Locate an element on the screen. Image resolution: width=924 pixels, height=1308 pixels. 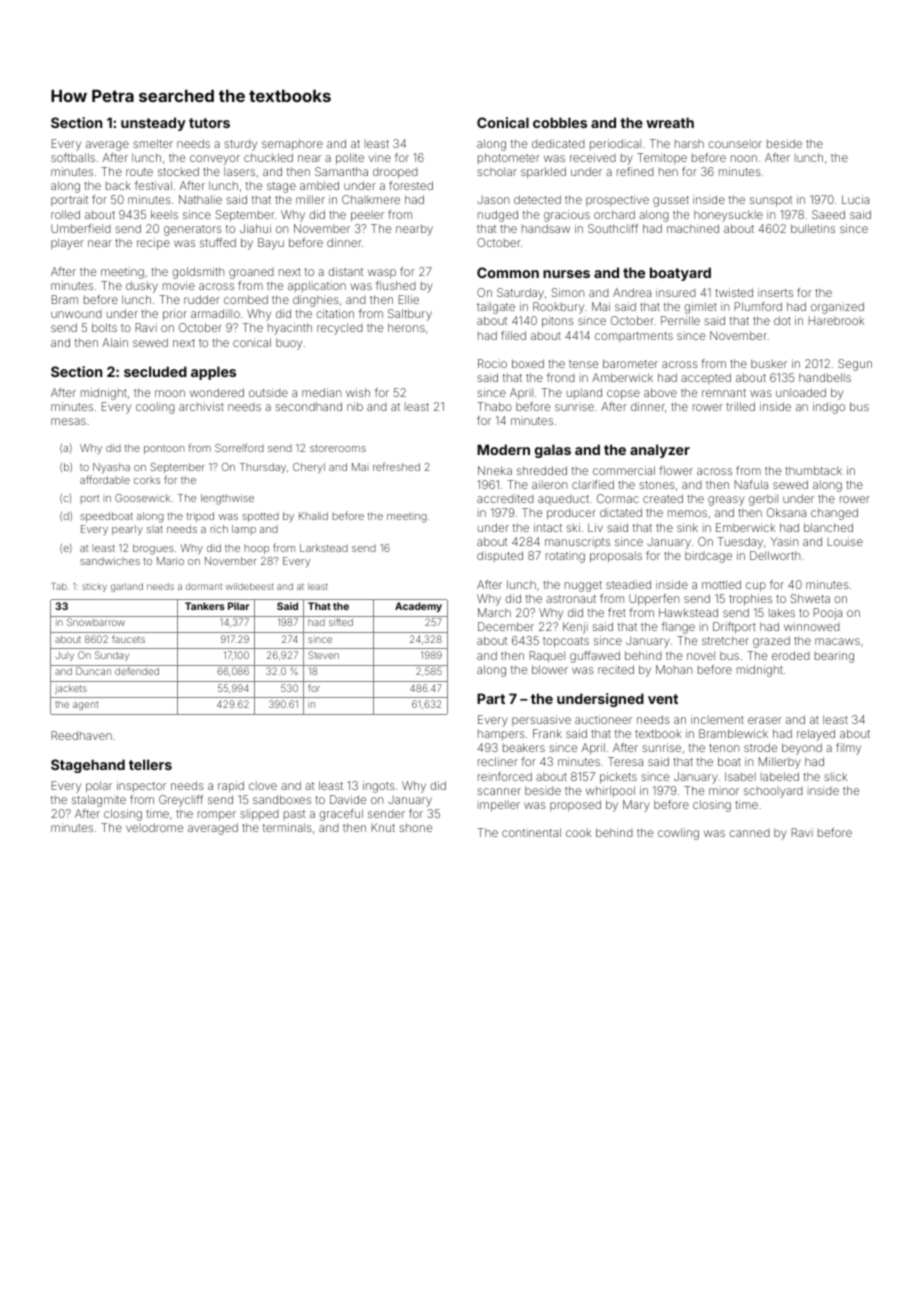
nudged is located at coordinates (498, 216).
